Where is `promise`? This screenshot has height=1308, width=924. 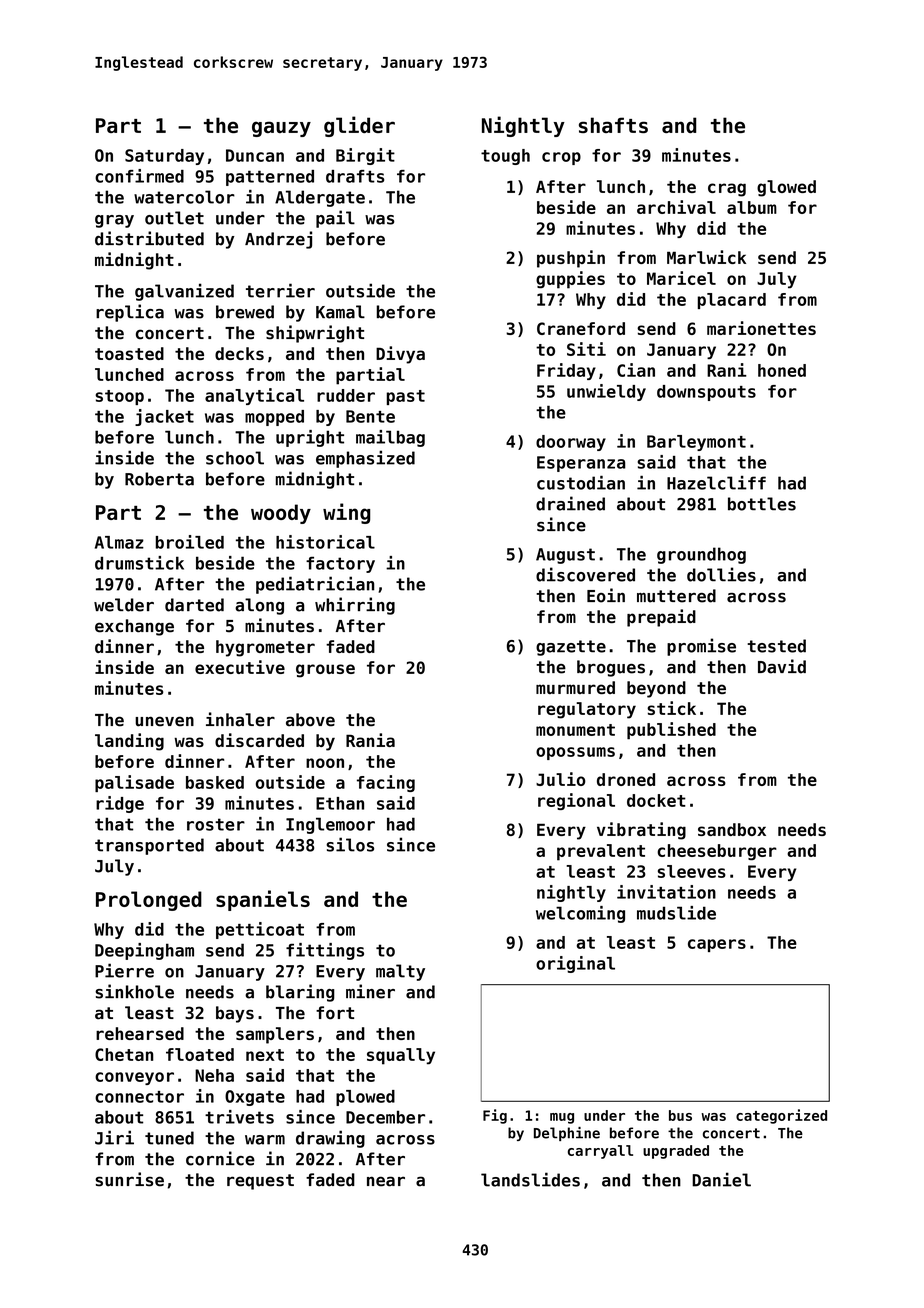
promise is located at coordinates (701, 647).
